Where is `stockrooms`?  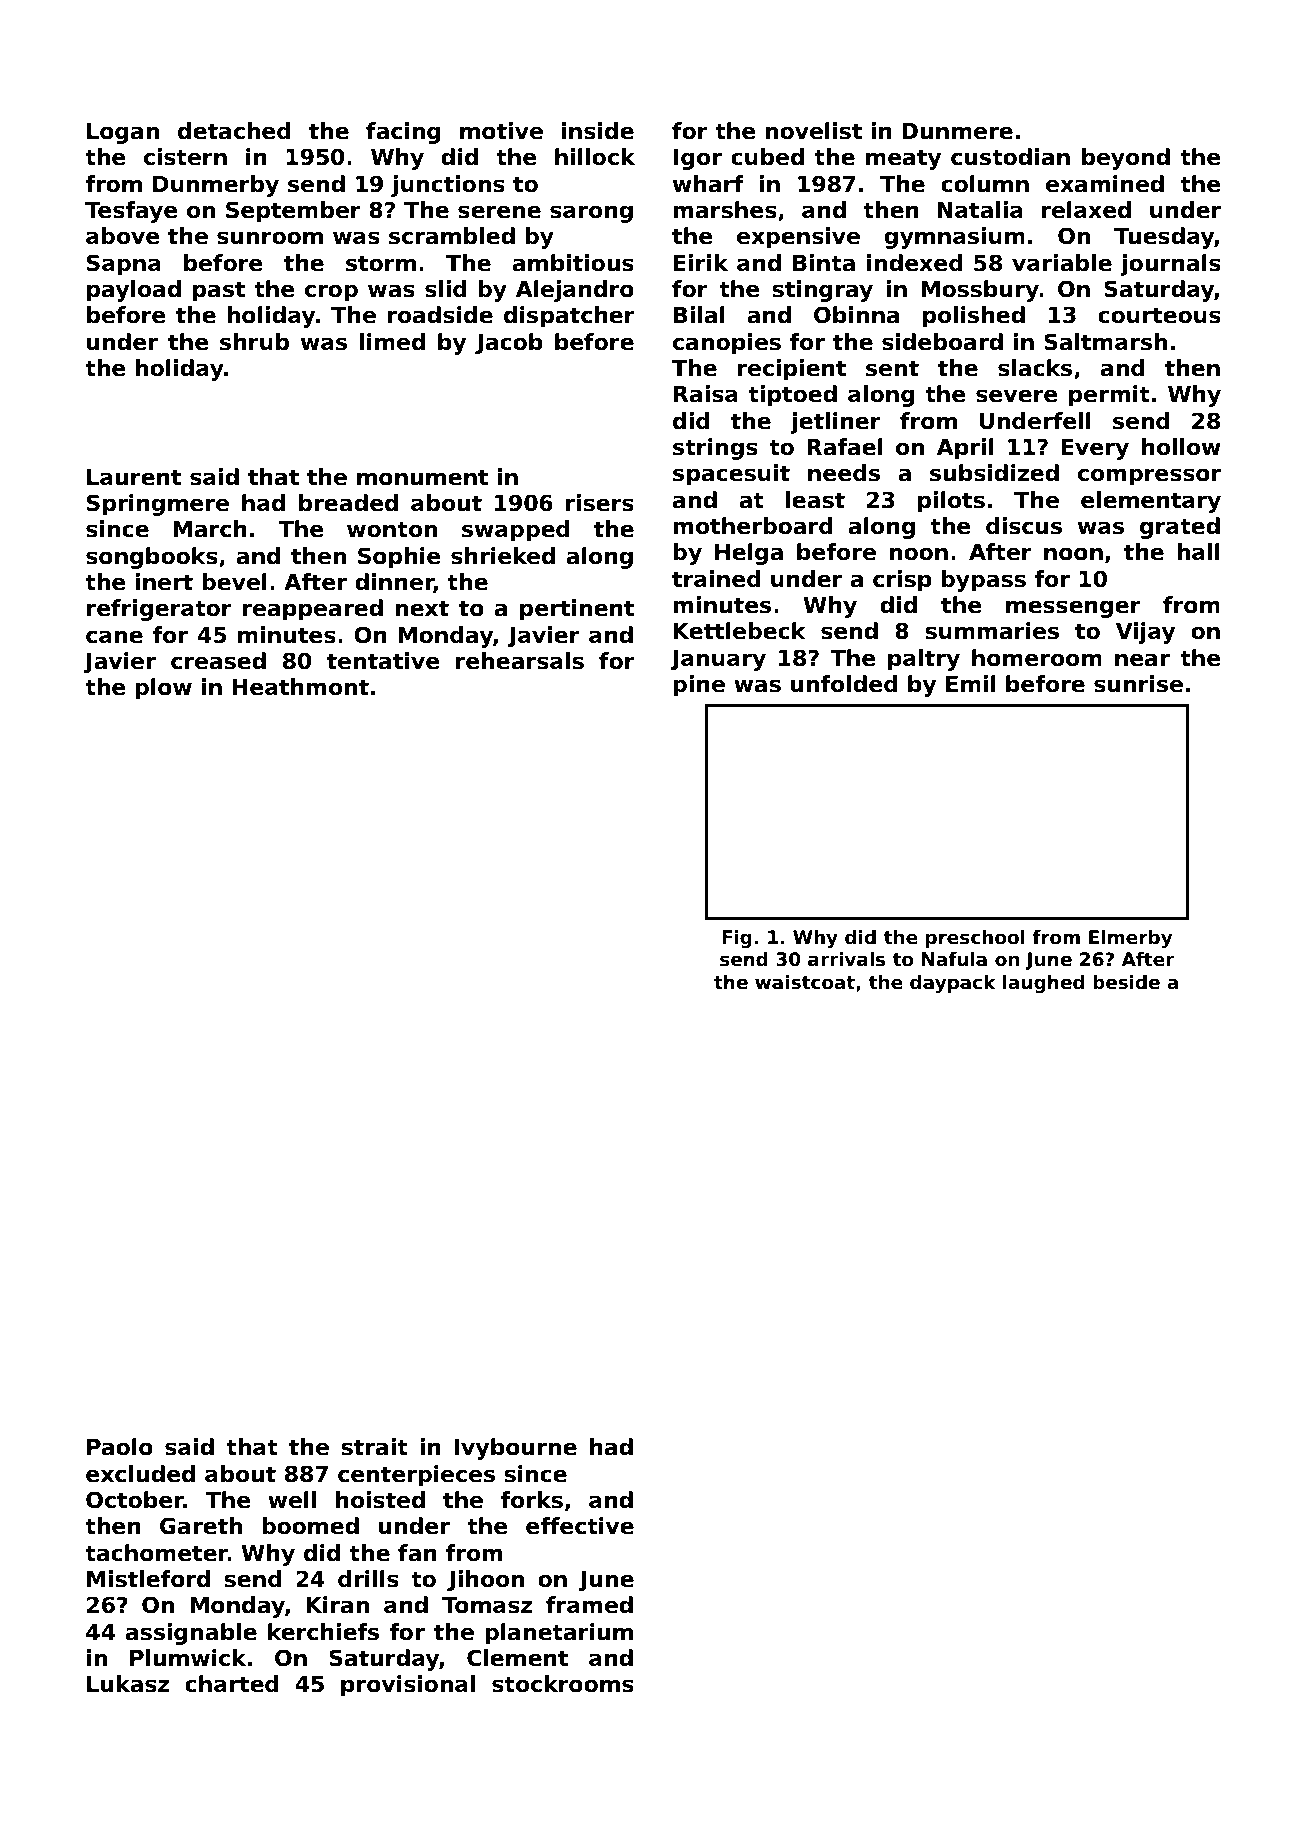
stockrooms is located at coordinates (563, 1684).
